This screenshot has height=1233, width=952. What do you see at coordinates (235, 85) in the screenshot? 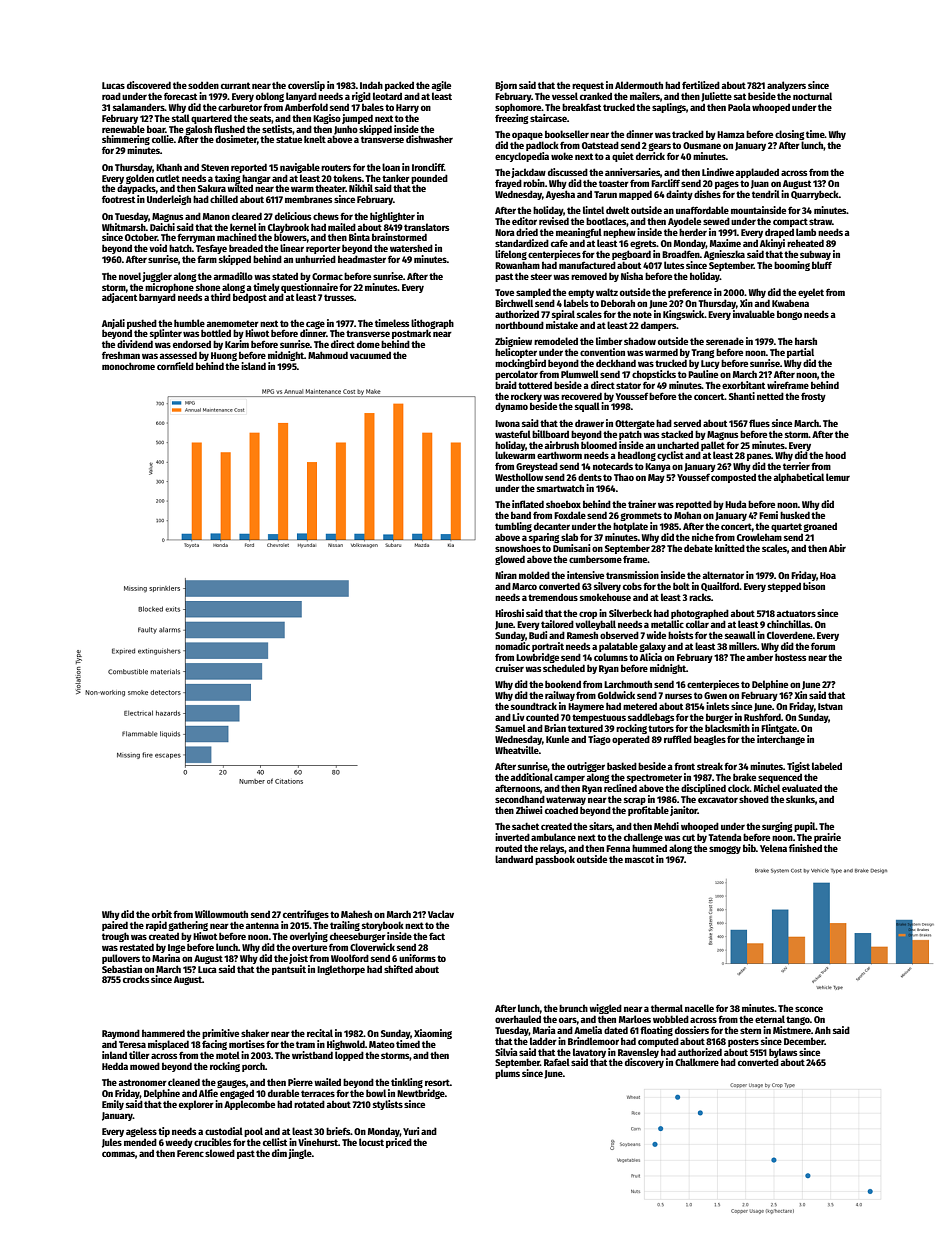
I see `currant` at bounding box center [235, 85].
